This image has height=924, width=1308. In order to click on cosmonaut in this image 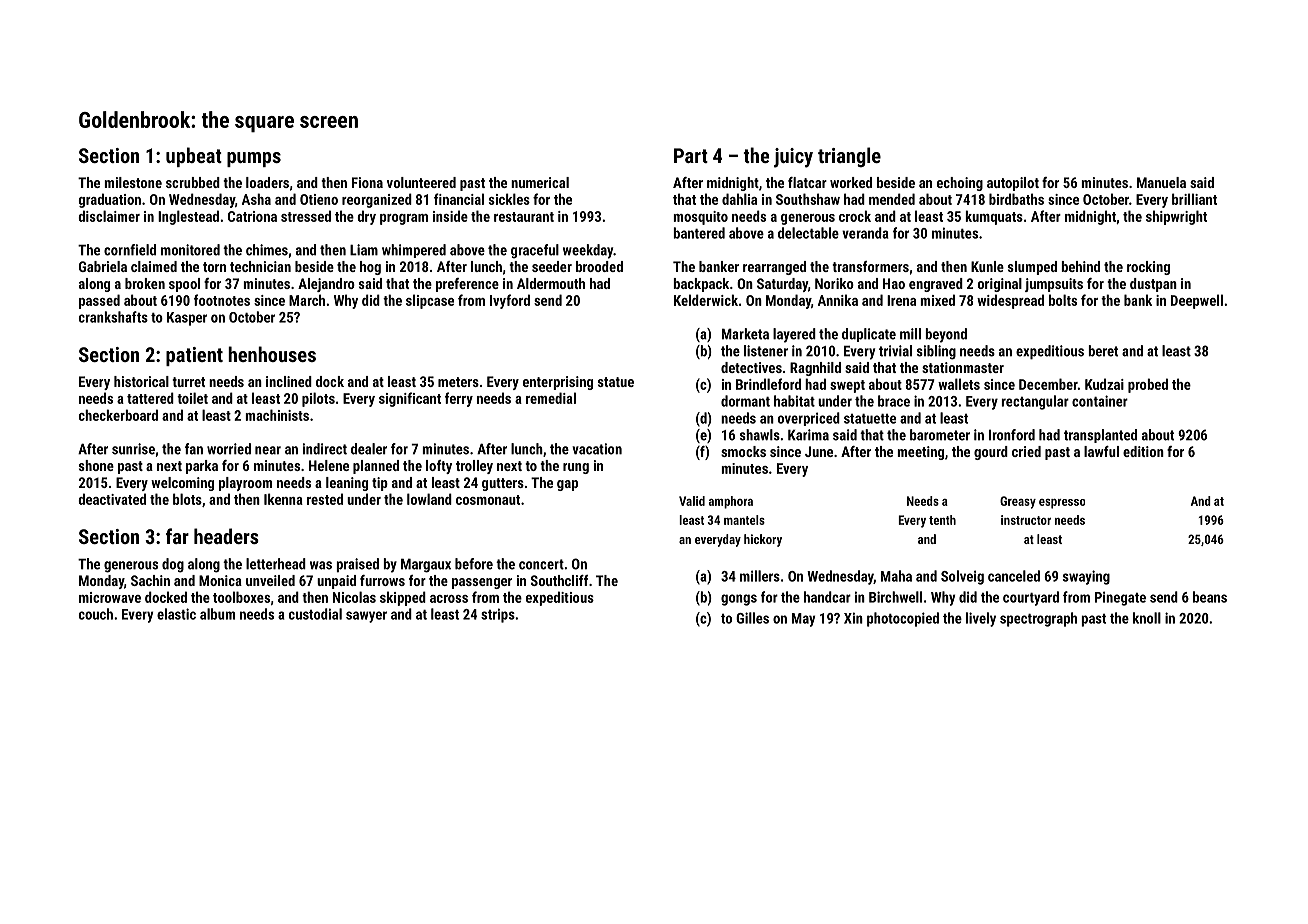, I will do `click(488, 500)`.
